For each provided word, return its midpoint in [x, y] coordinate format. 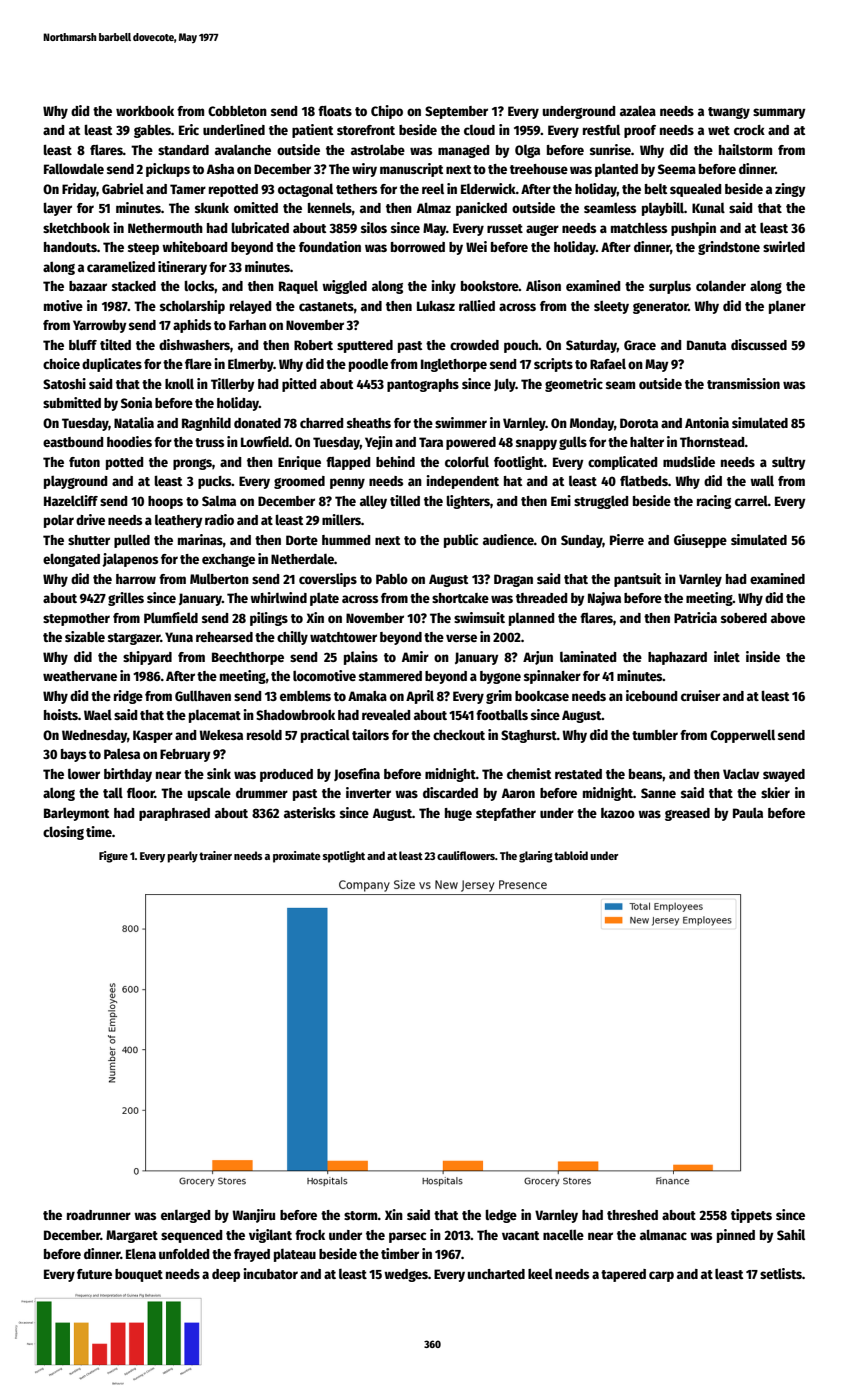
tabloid [571, 855]
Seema [677, 169]
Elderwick [488, 188]
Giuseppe [700, 541]
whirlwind [278, 597]
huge [458, 814]
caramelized [121, 266]
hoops [165, 502]
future [94, 1274]
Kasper [153, 736]
